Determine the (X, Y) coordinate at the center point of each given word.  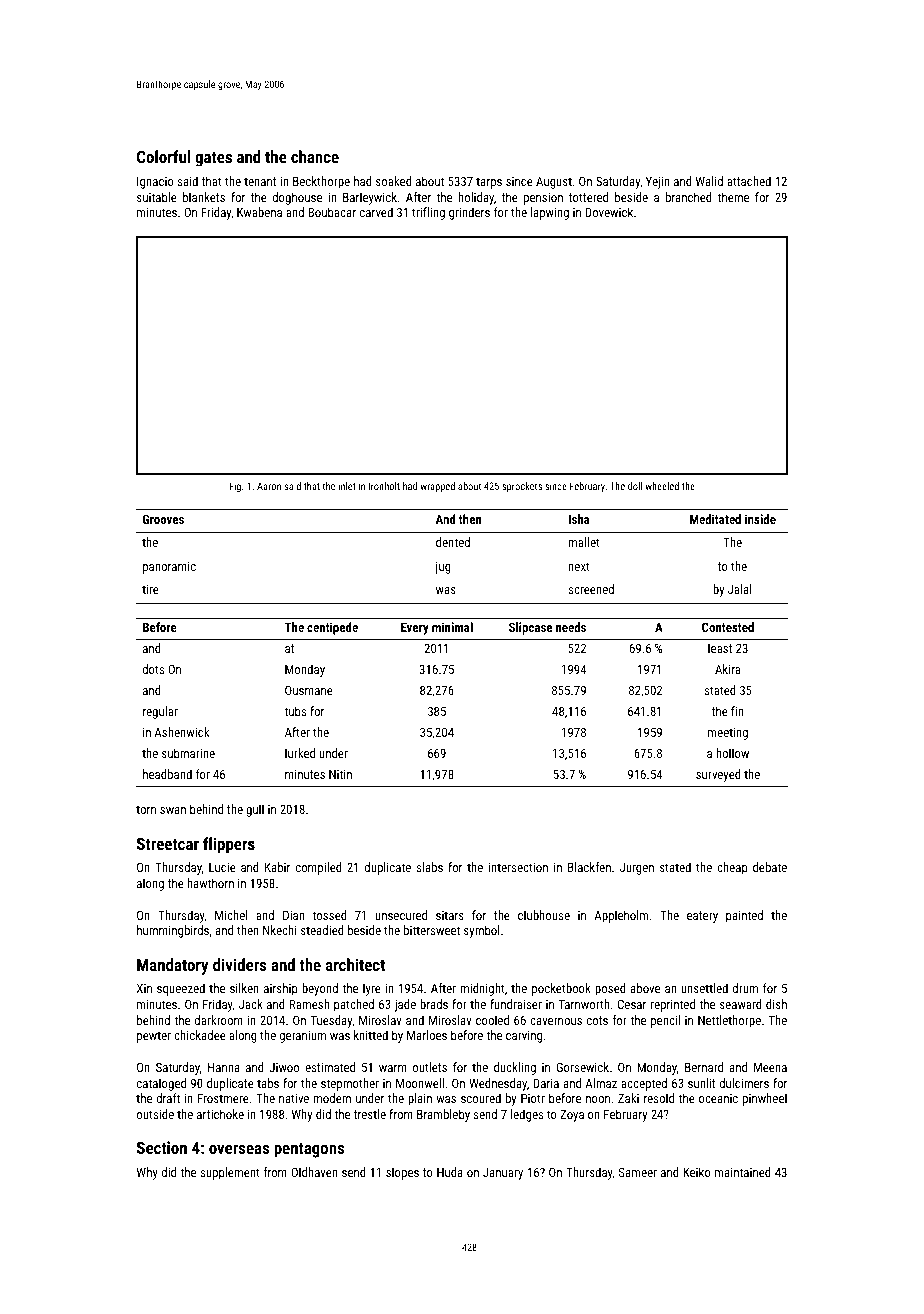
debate (770, 867)
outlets (430, 1067)
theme (733, 197)
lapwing (550, 213)
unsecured (401, 915)
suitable (157, 197)
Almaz (601, 1083)
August (554, 183)
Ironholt (384, 486)
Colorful (163, 156)
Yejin (658, 182)
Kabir (277, 867)
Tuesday (331, 1021)
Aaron (269, 486)
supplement (230, 1173)
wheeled (662, 486)
